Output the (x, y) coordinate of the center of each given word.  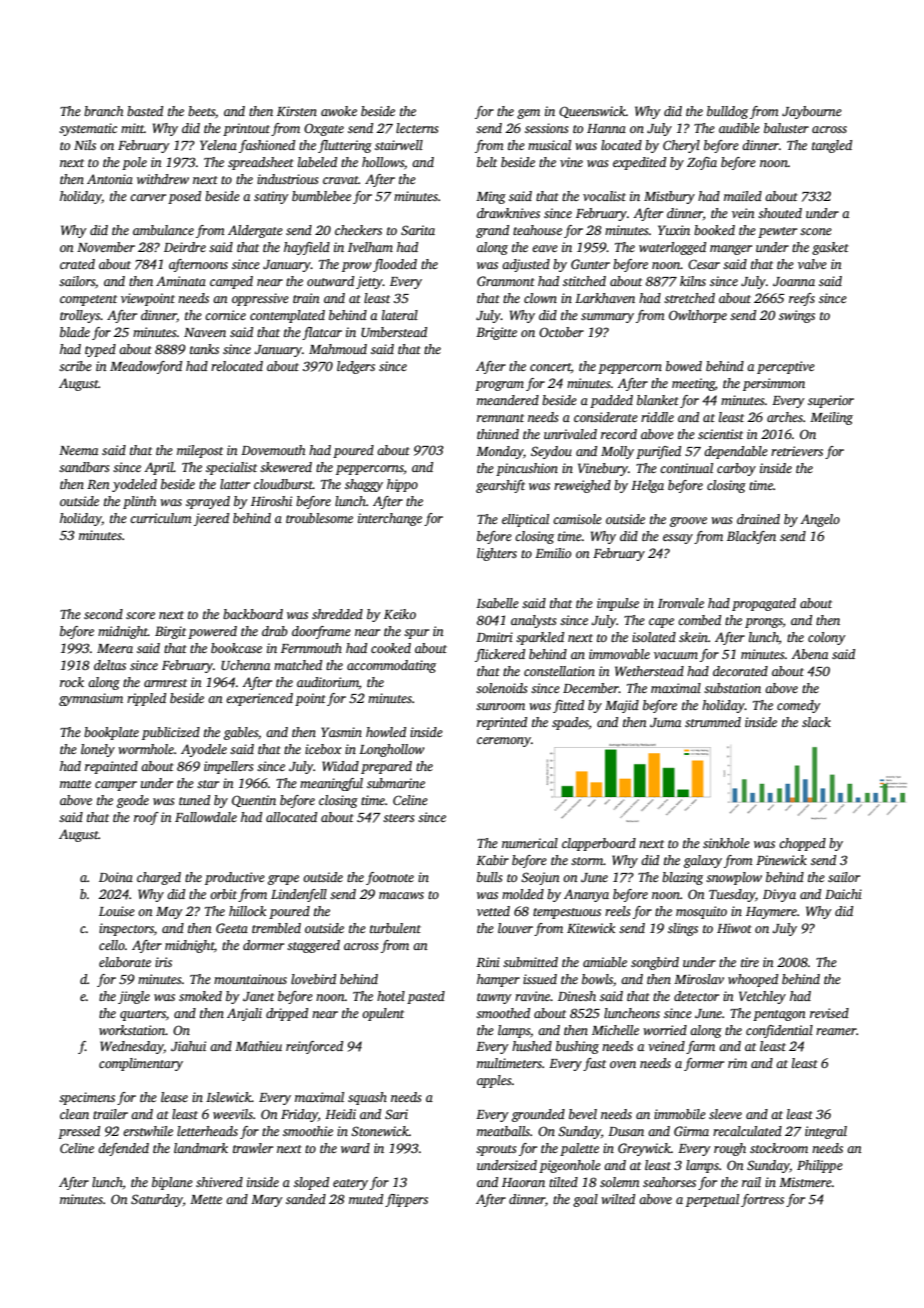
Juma (665, 722)
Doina (116, 877)
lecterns (417, 128)
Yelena (218, 145)
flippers (406, 1200)
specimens (87, 1098)
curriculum (161, 518)
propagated (764, 604)
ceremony (504, 742)
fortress (762, 1200)
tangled (832, 146)
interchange (390, 519)
